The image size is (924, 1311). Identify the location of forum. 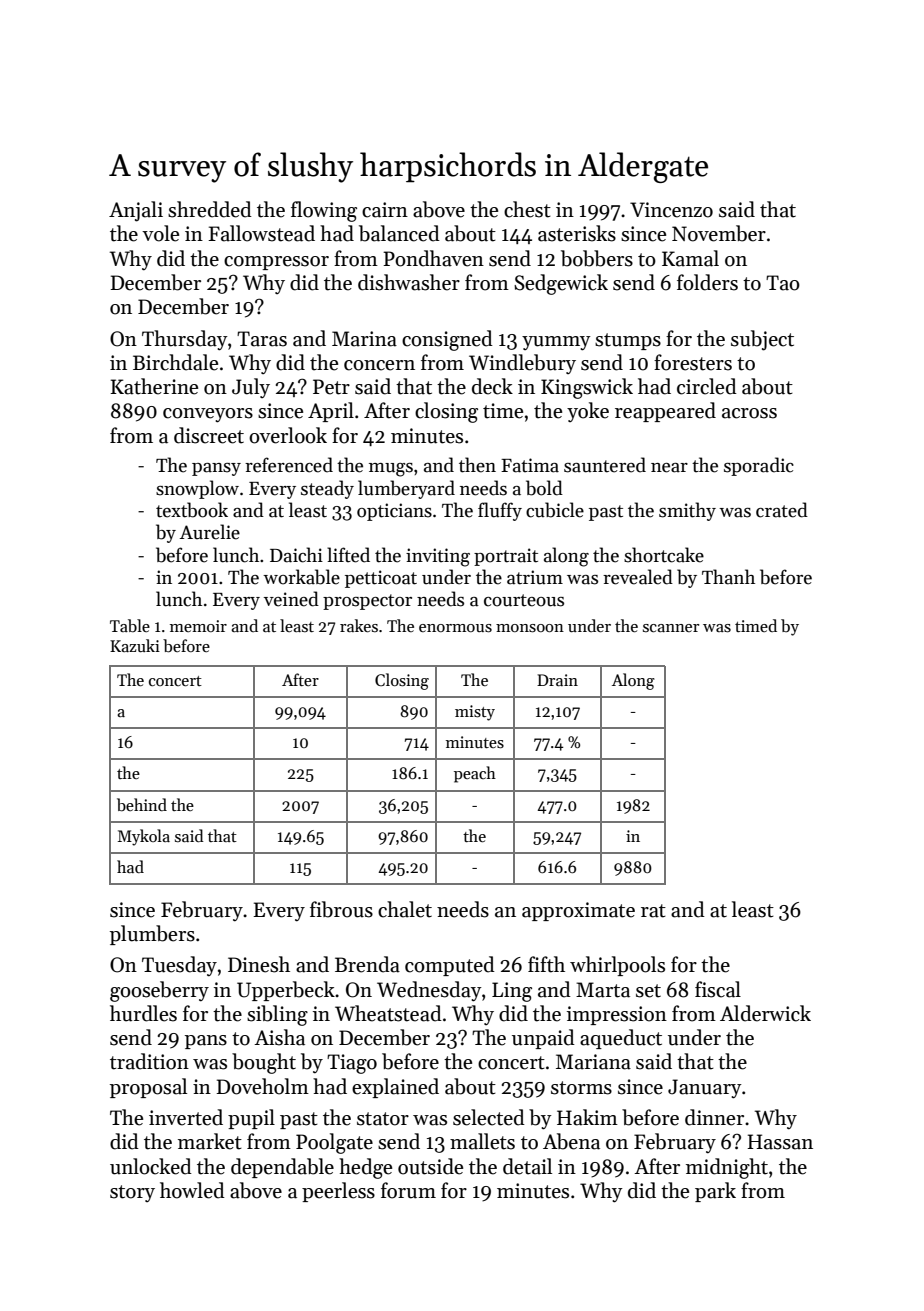
(408, 1190).
